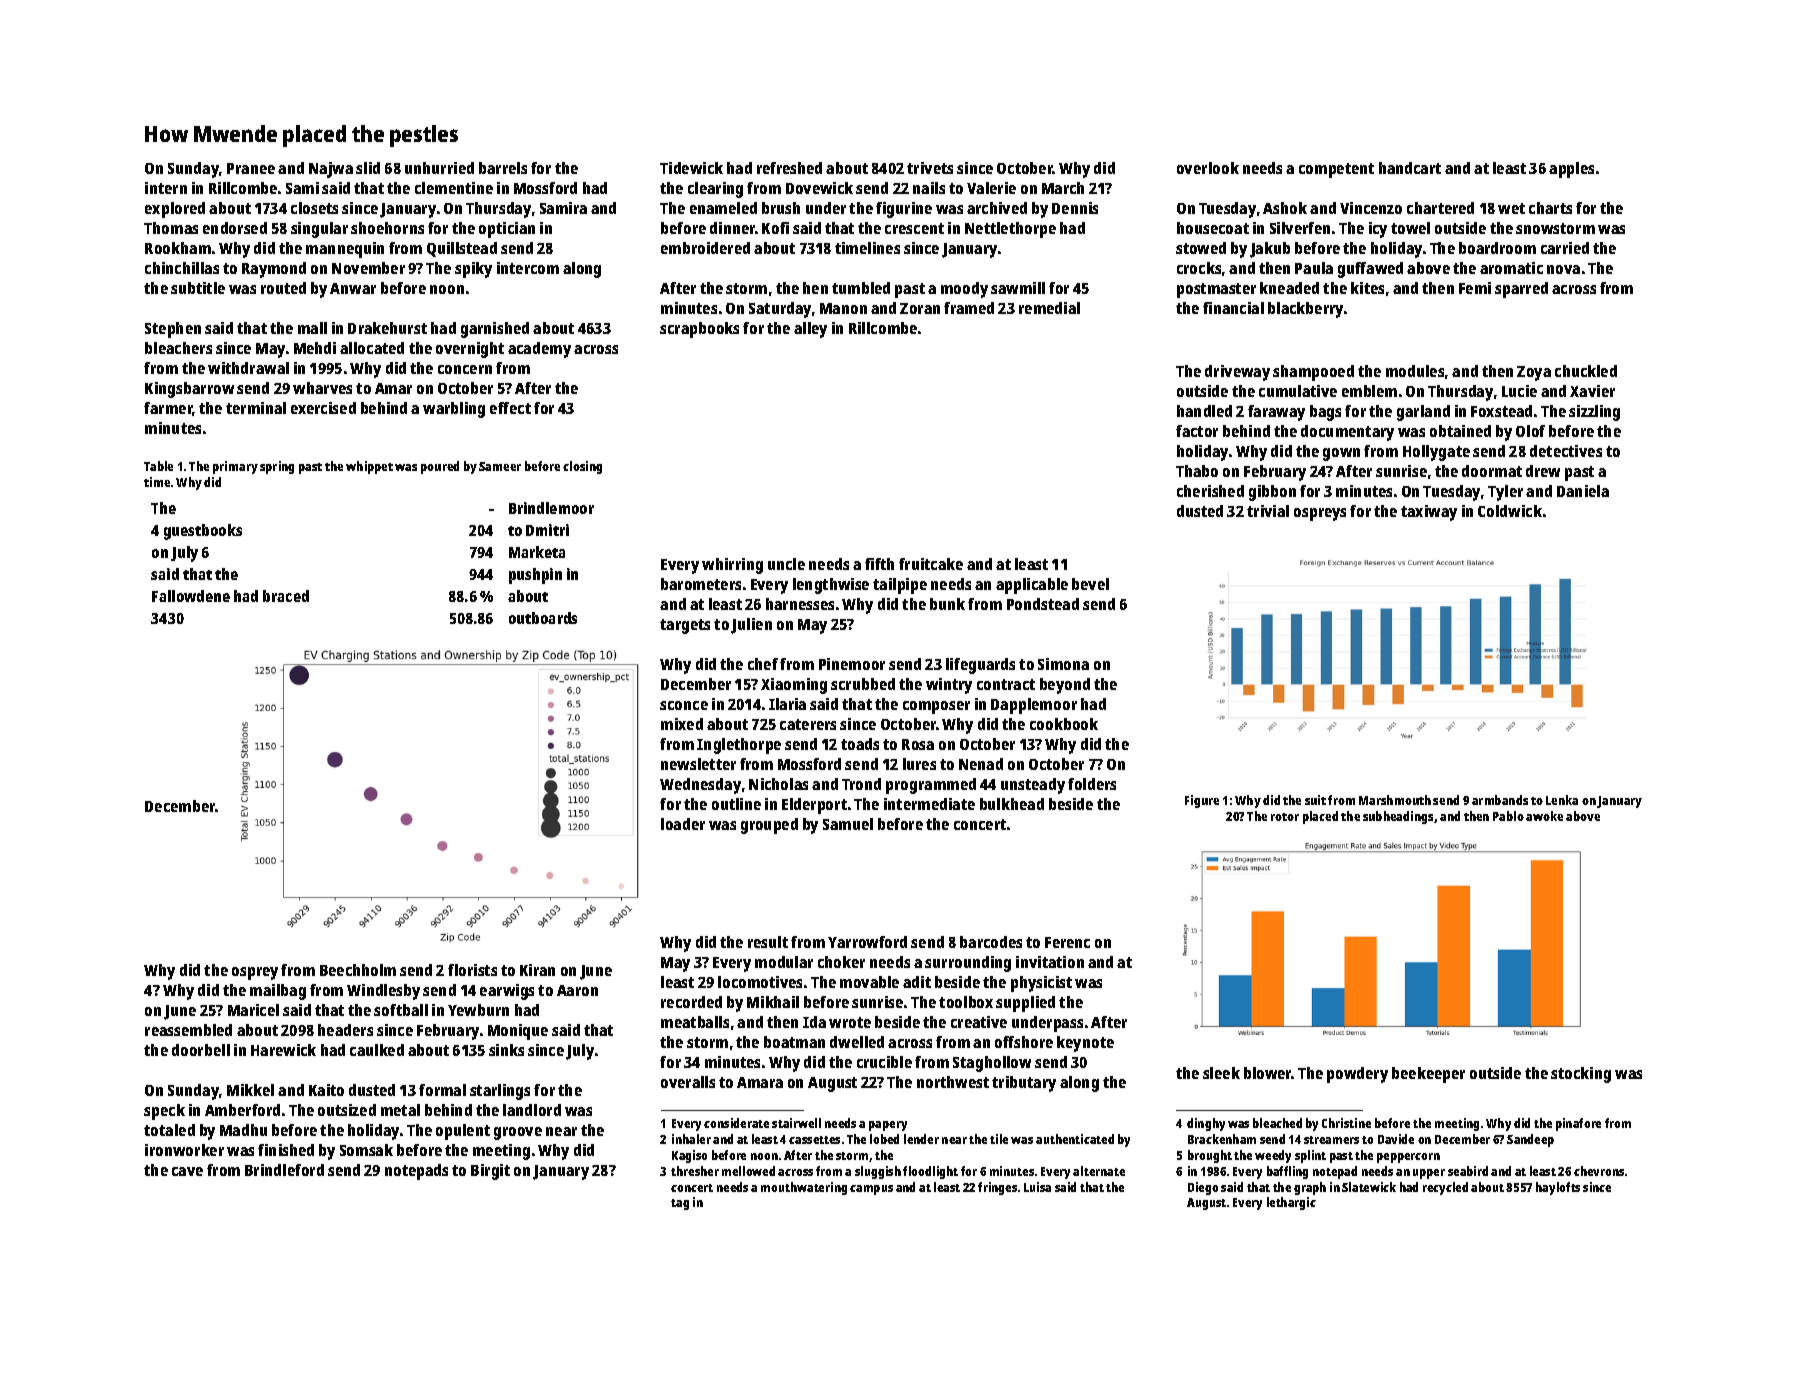  Describe the element at coordinates (1492, 471) in the screenshot. I see `doormat` at that location.
